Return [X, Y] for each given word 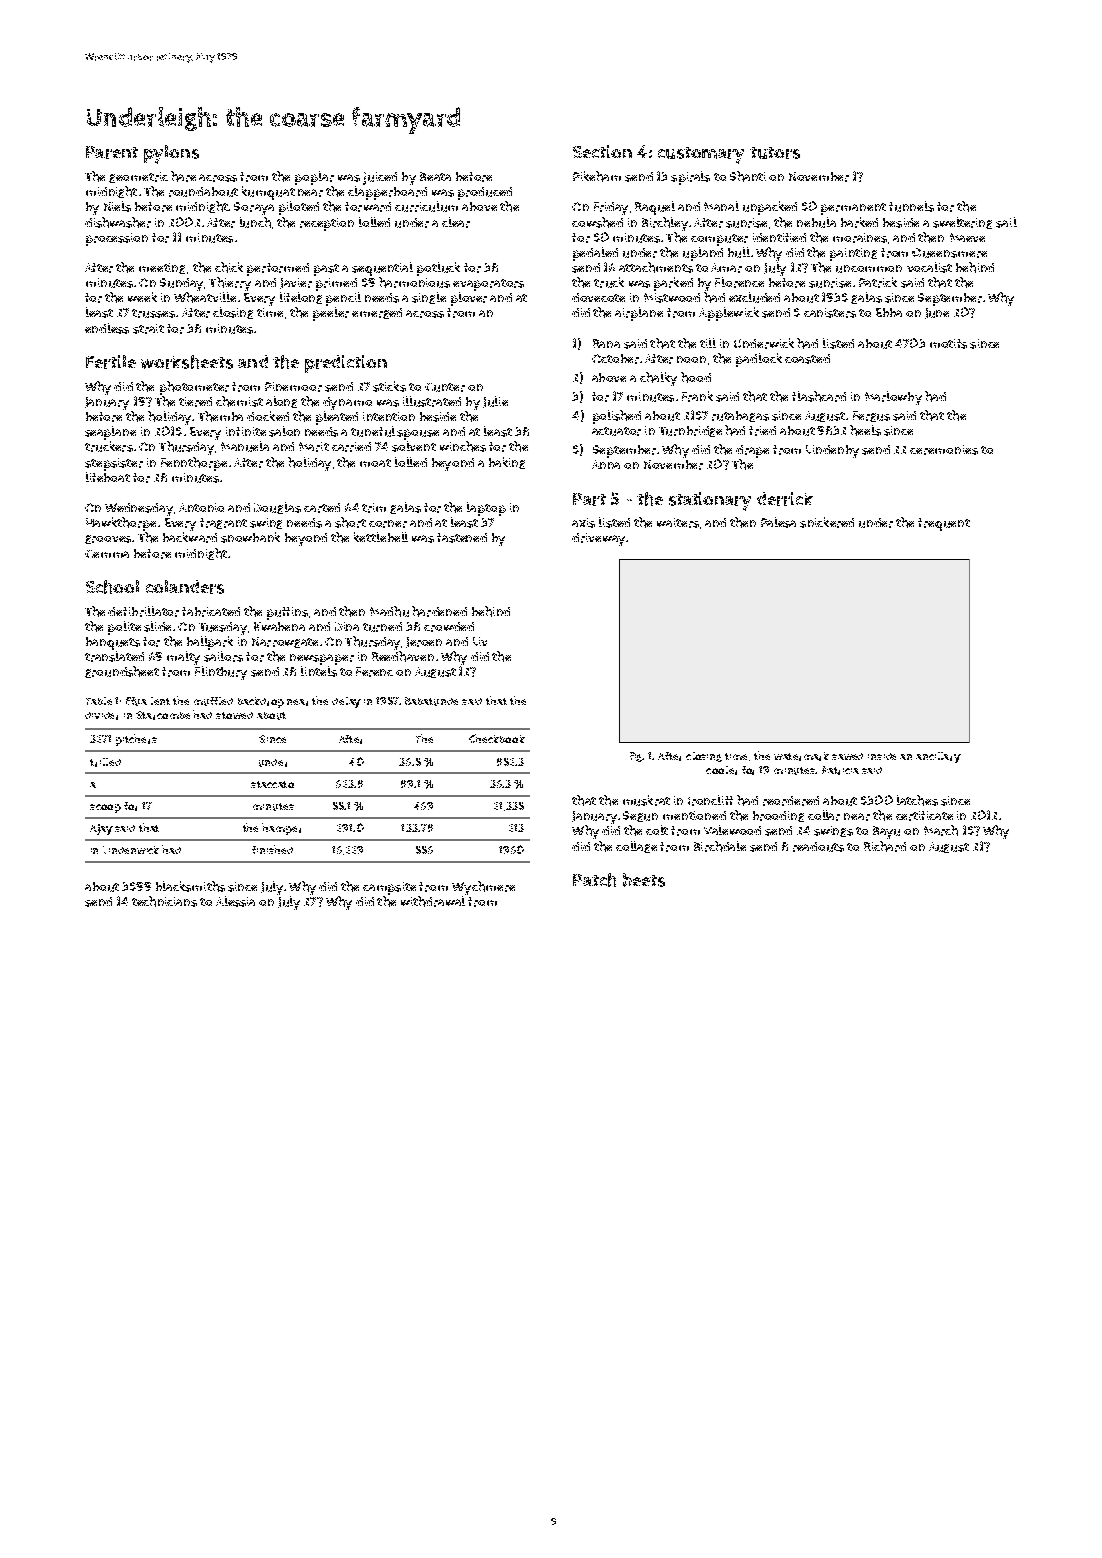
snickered [827, 522]
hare [183, 176]
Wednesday [139, 509]
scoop [105, 808]
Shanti [748, 176]
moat [375, 463]
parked [673, 284]
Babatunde [431, 701]
